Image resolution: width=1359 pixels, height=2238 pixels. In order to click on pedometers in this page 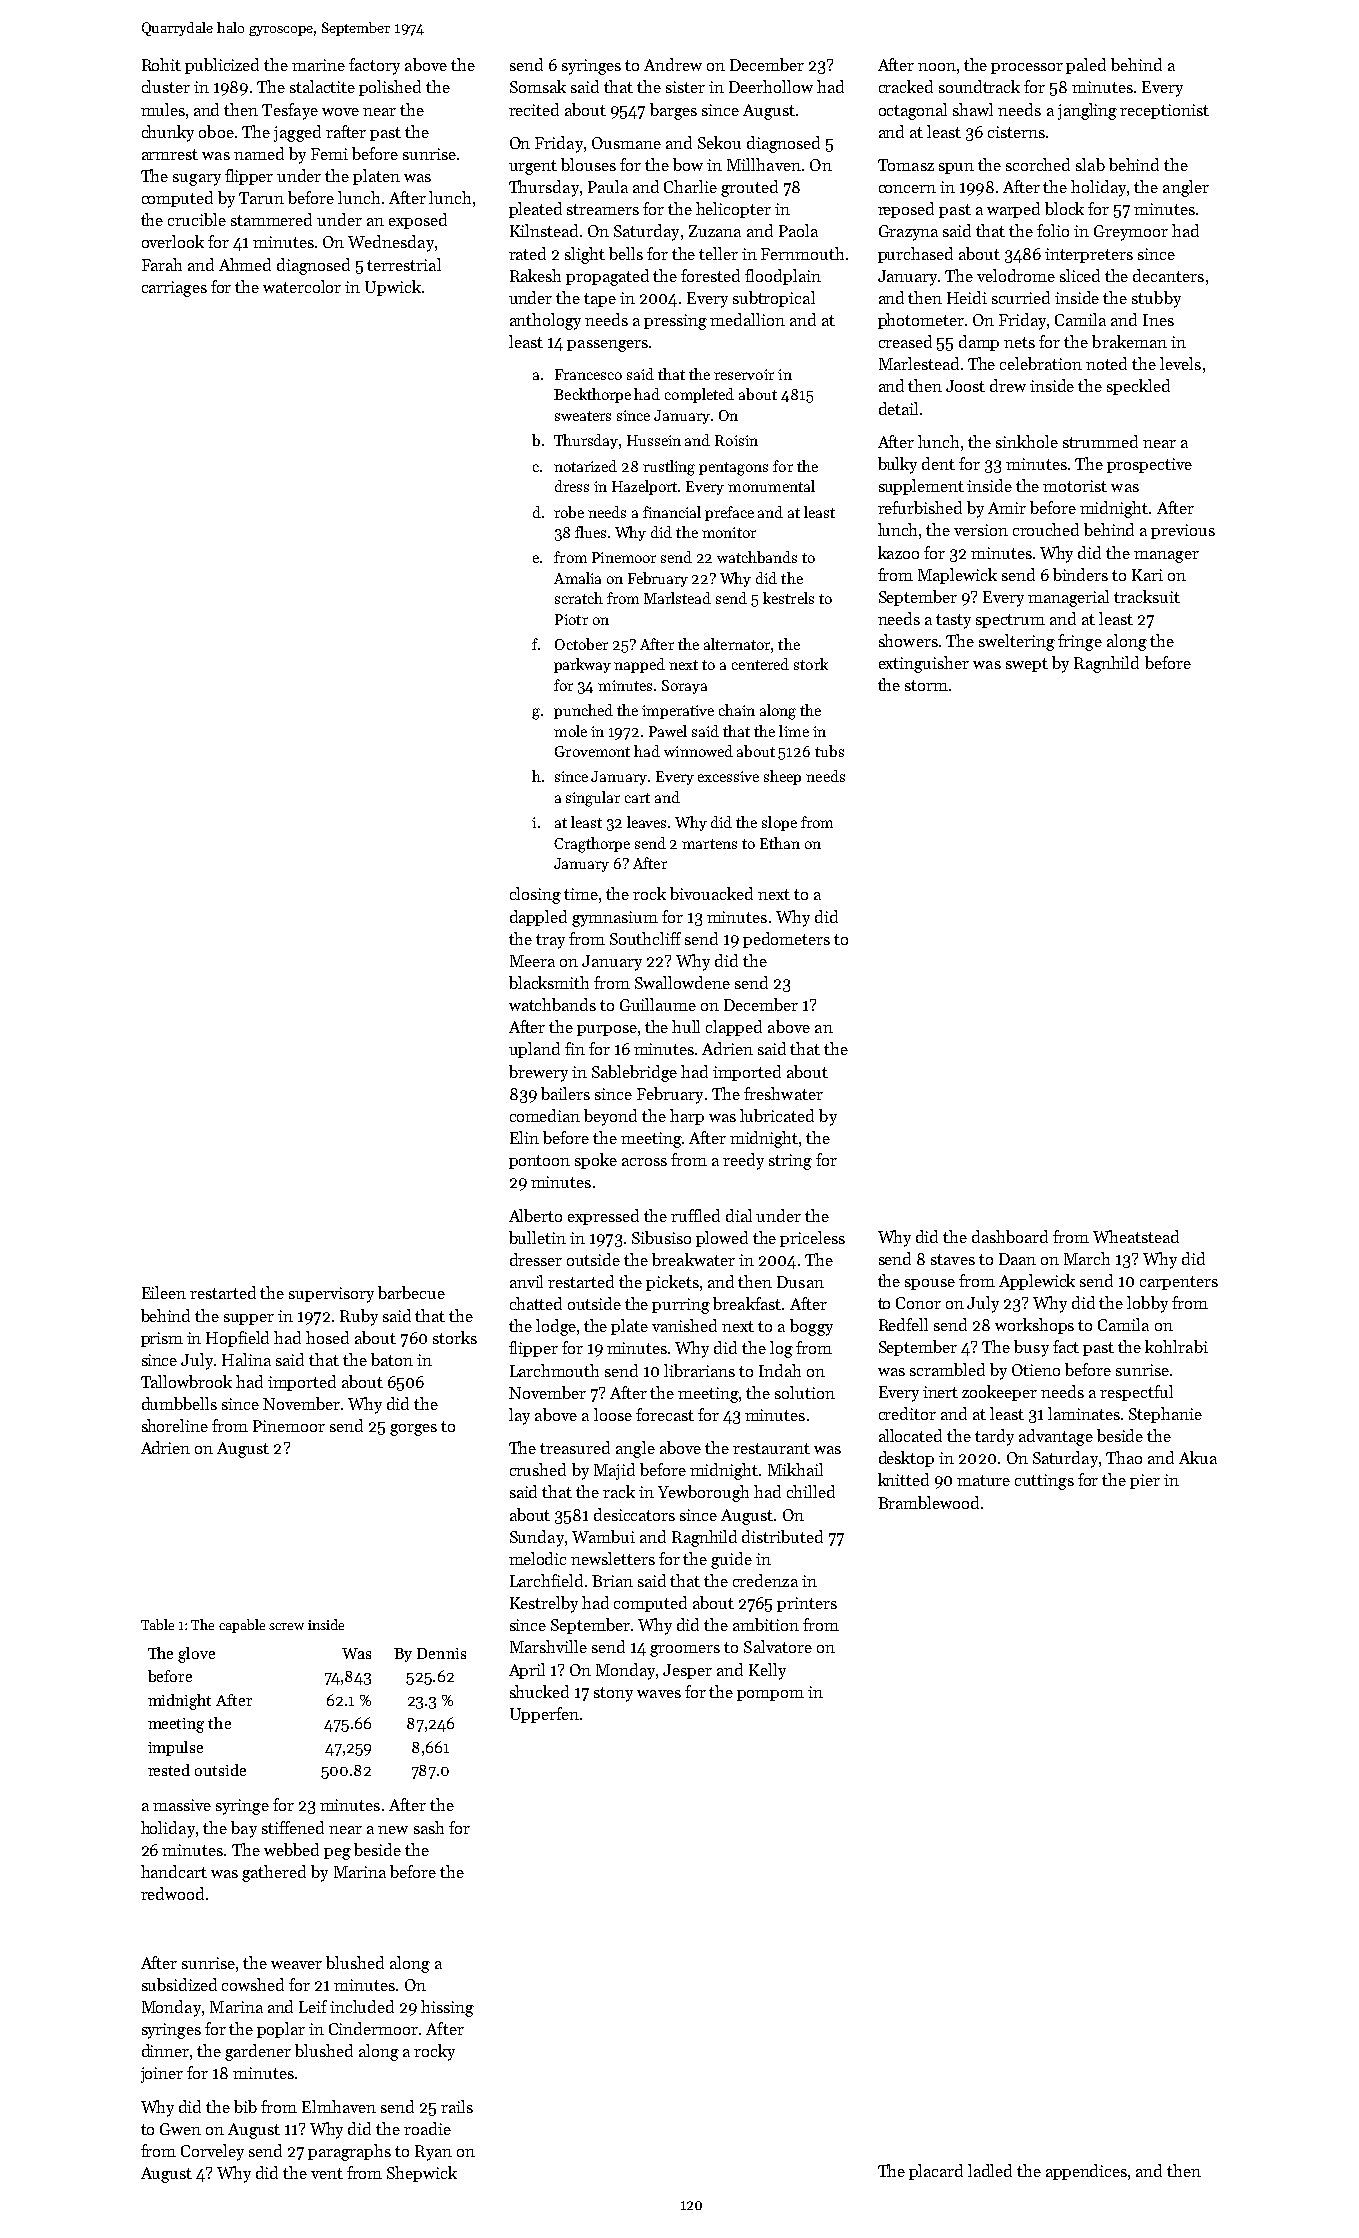, I will do `click(786, 940)`.
